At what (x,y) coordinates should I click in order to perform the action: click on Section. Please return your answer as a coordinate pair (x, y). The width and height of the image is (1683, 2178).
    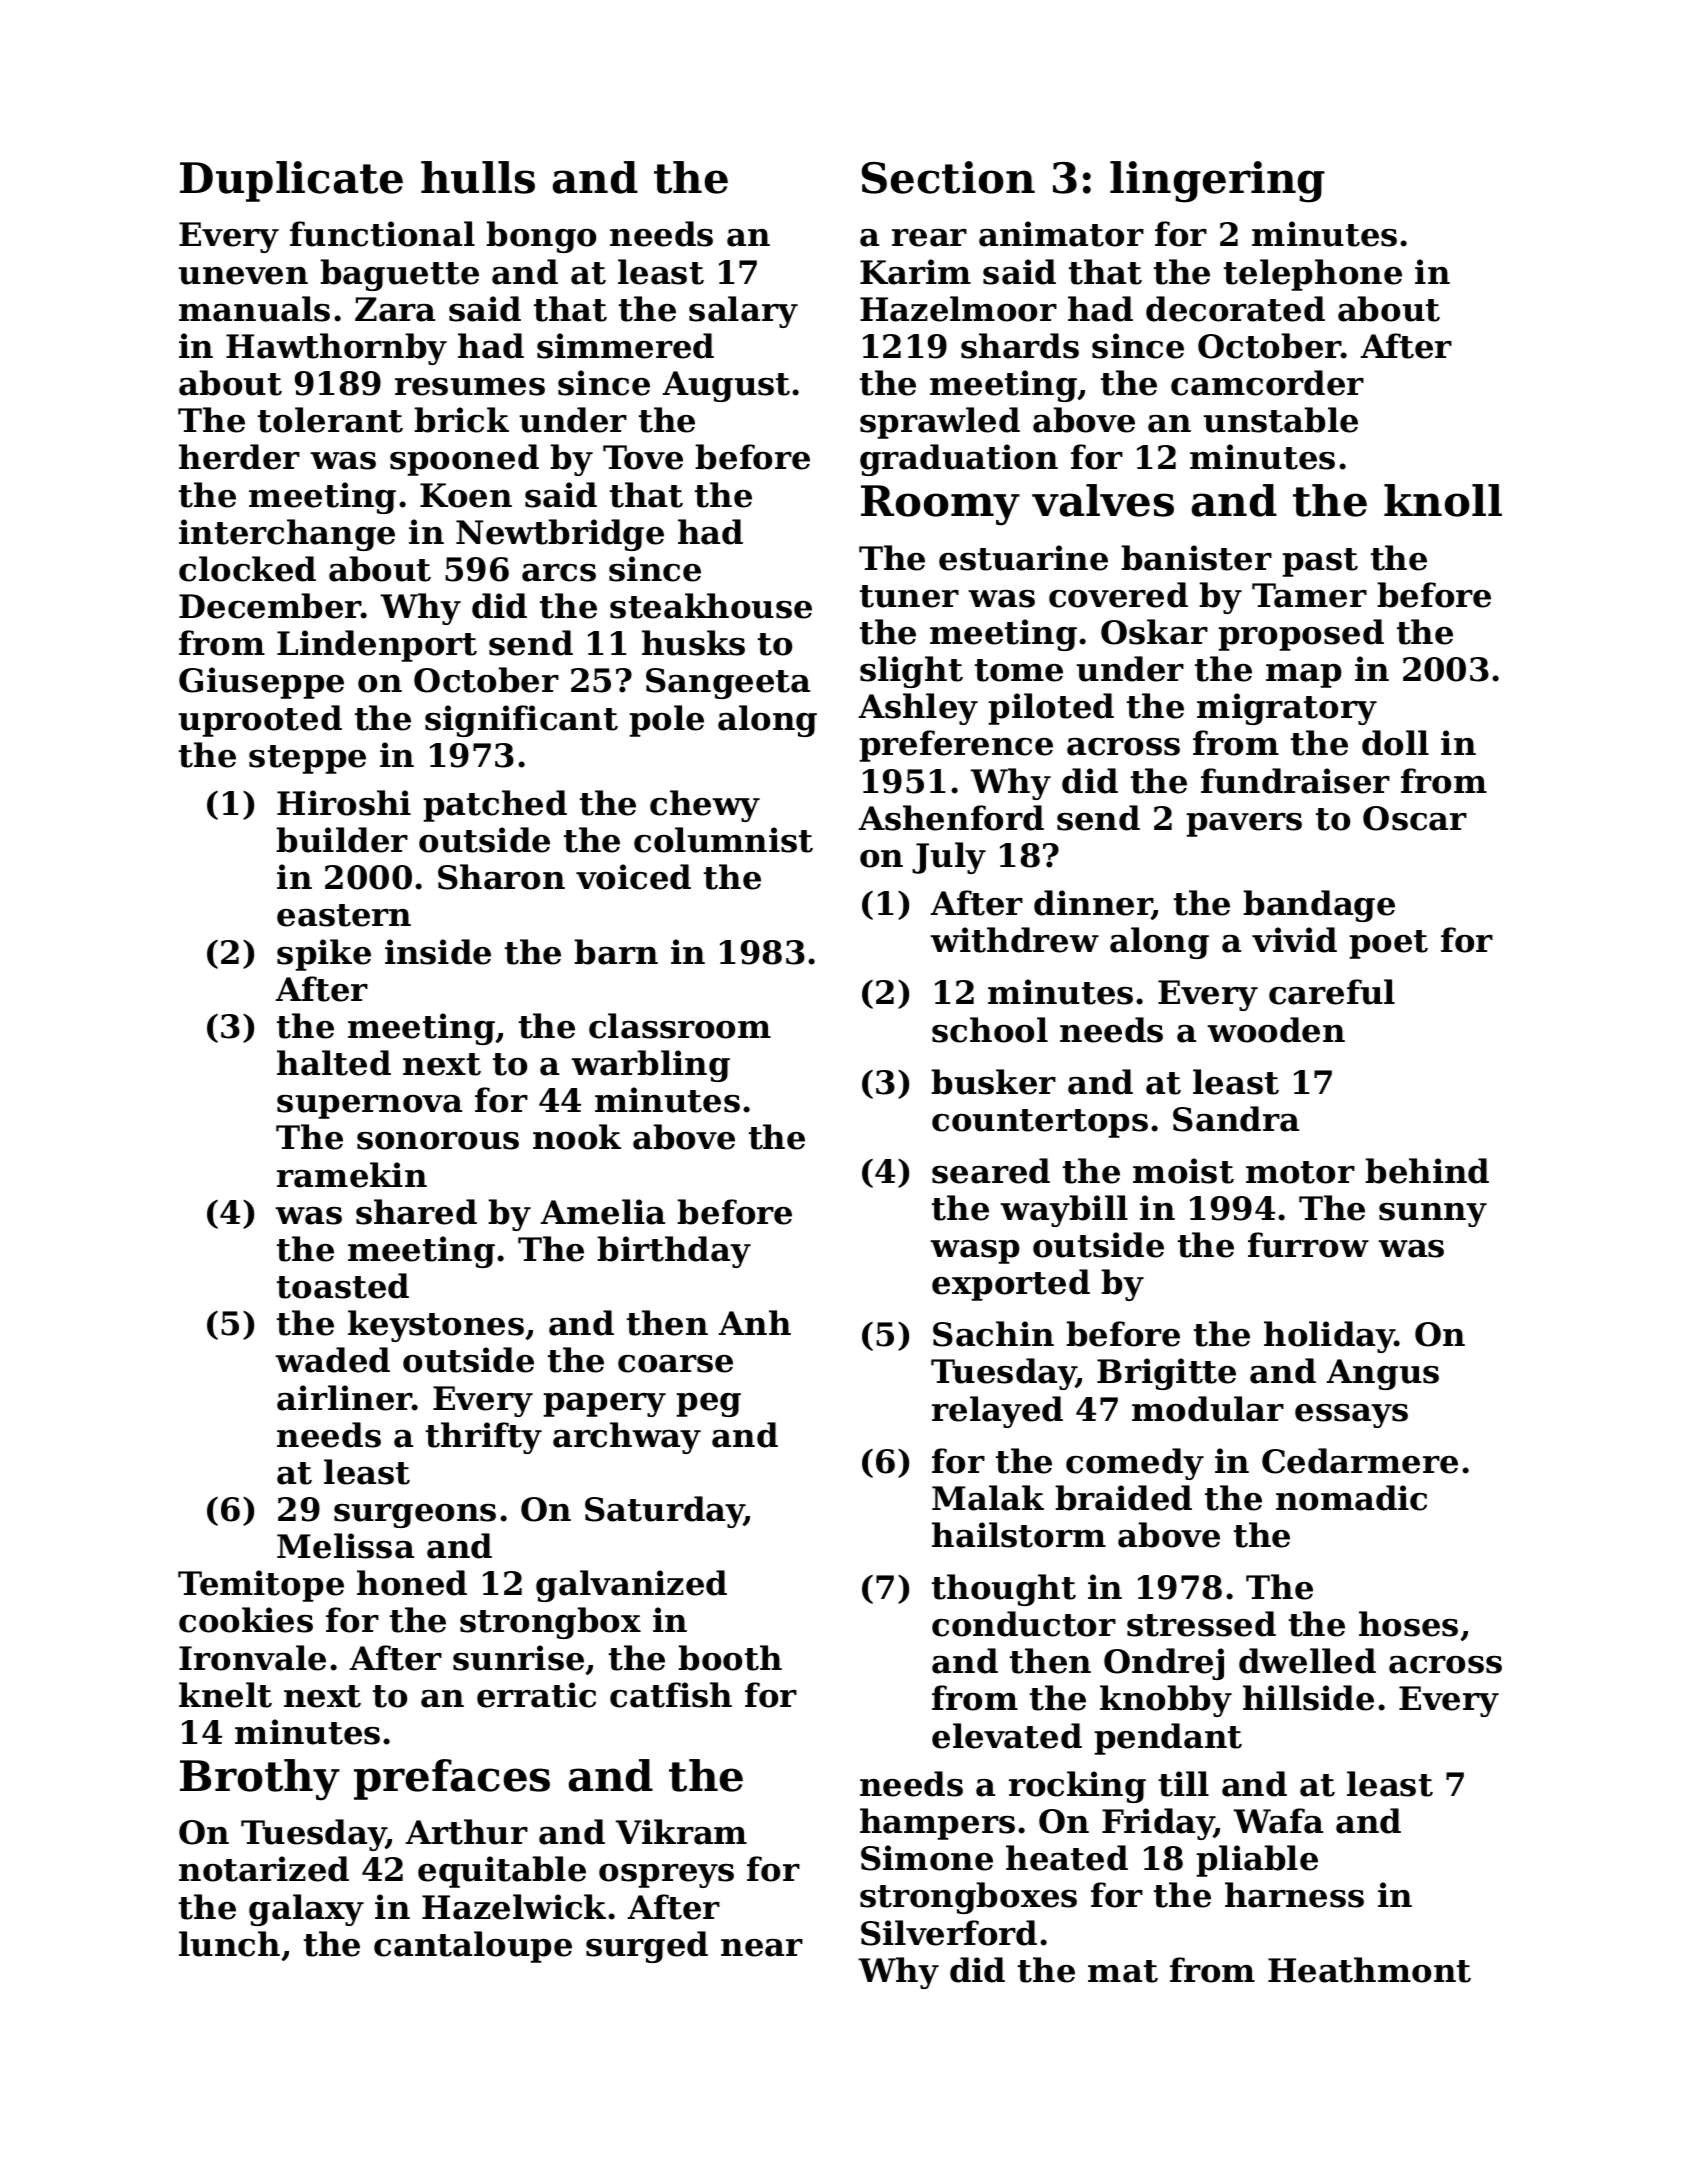
    Looking at the image, I should click on (948, 177).
